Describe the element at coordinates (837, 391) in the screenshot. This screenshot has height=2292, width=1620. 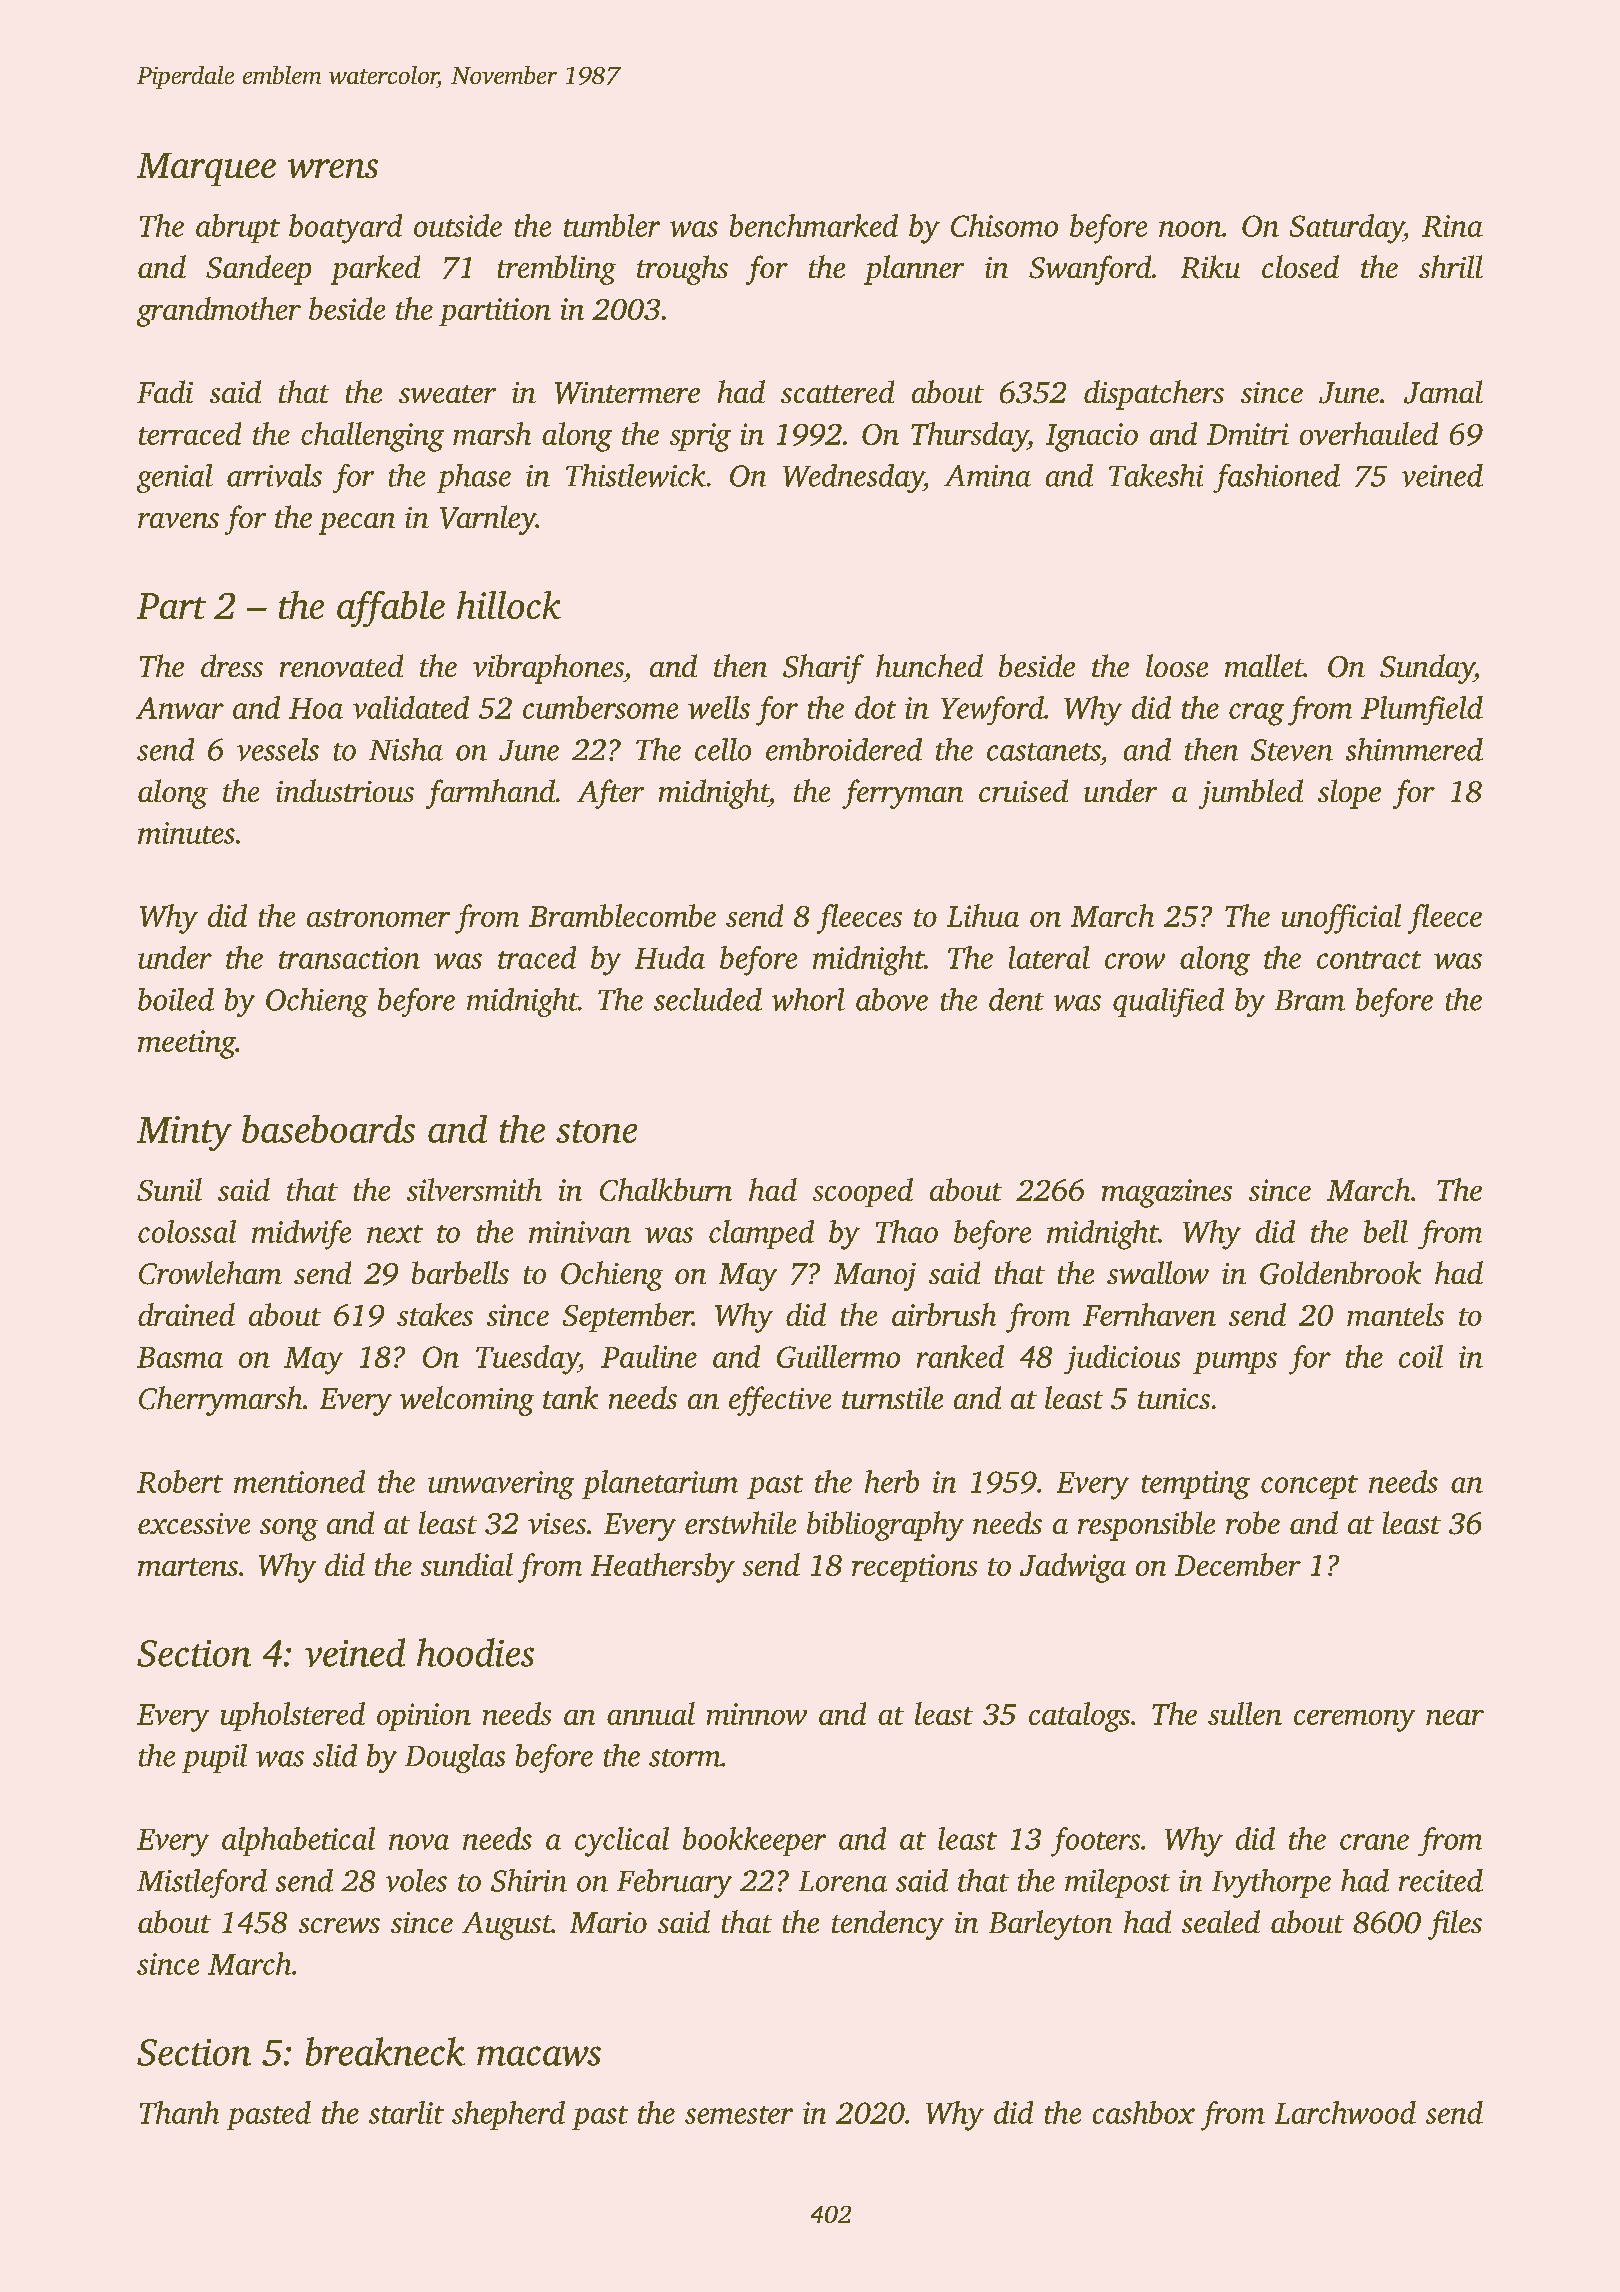
I see `scattered` at that location.
